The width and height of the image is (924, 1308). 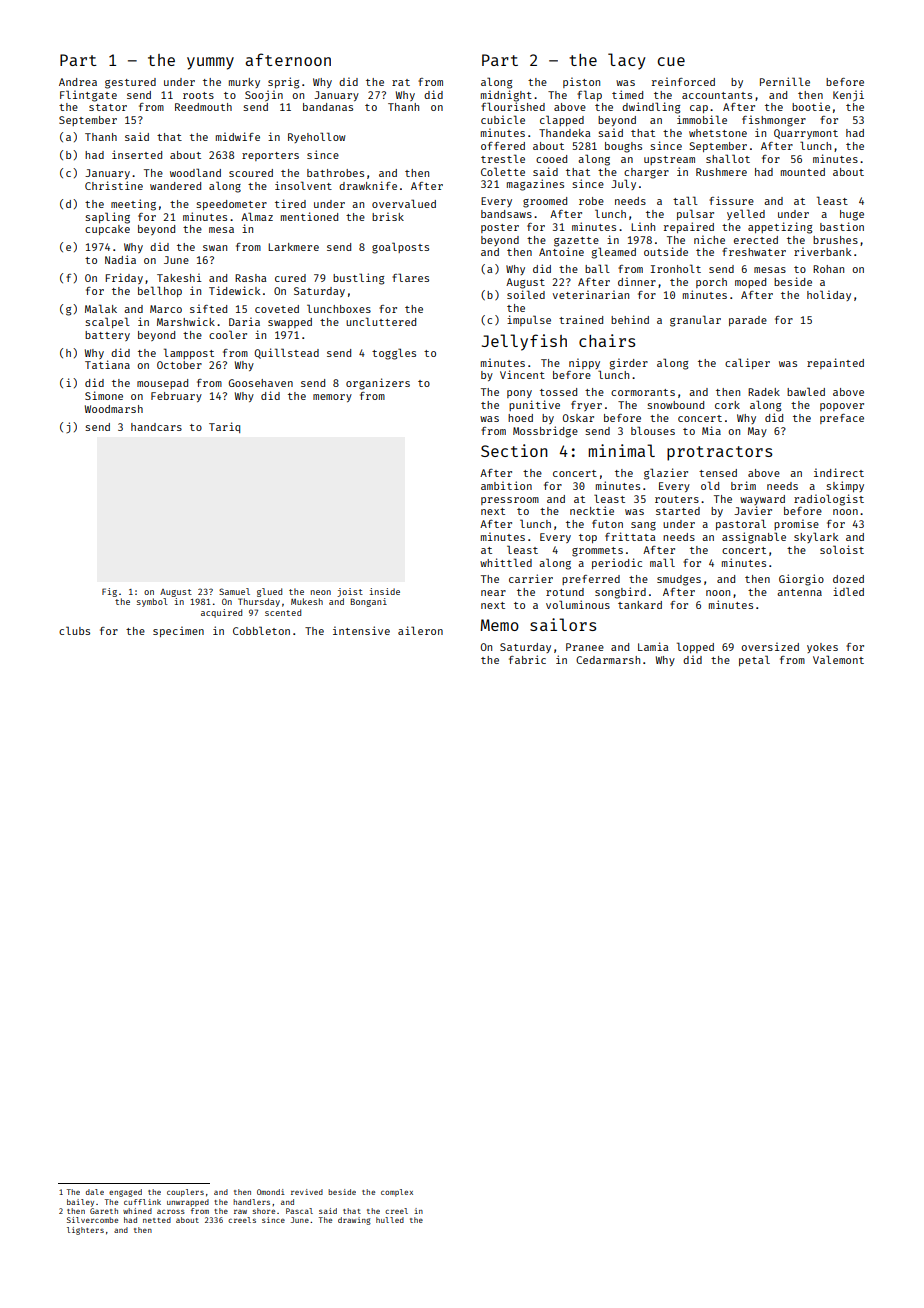 What do you see at coordinates (669, 160) in the image?
I see `upstream` at bounding box center [669, 160].
